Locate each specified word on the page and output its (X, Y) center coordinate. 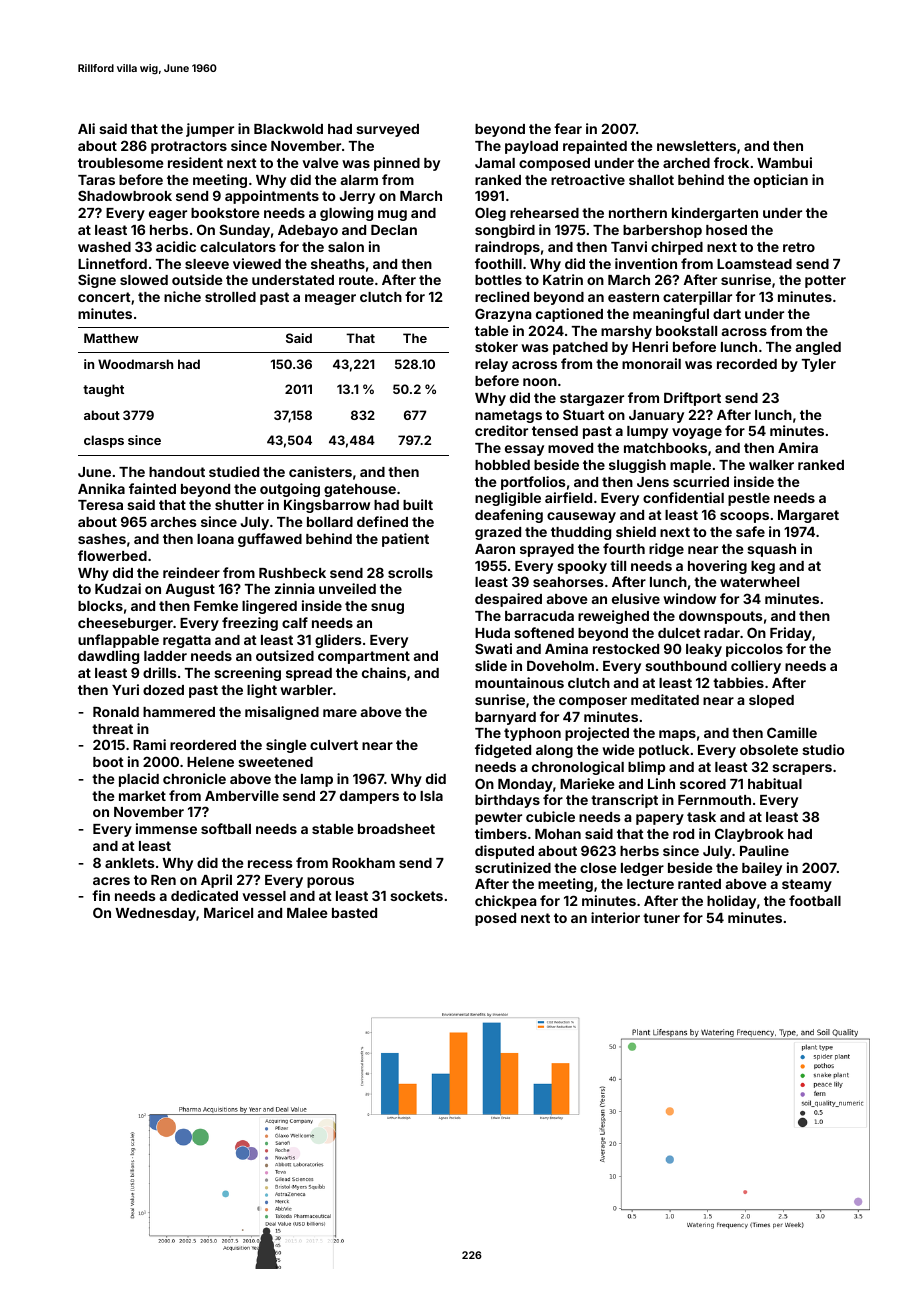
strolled (230, 297)
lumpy (647, 432)
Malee (307, 913)
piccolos (754, 650)
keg (763, 567)
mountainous (519, 682)
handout (177, 472)
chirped (677, 248)
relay (491, 365)
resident (195, 162)
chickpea (505, 902)
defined (382, 521)
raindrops (507, 248)
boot (108, 762)
